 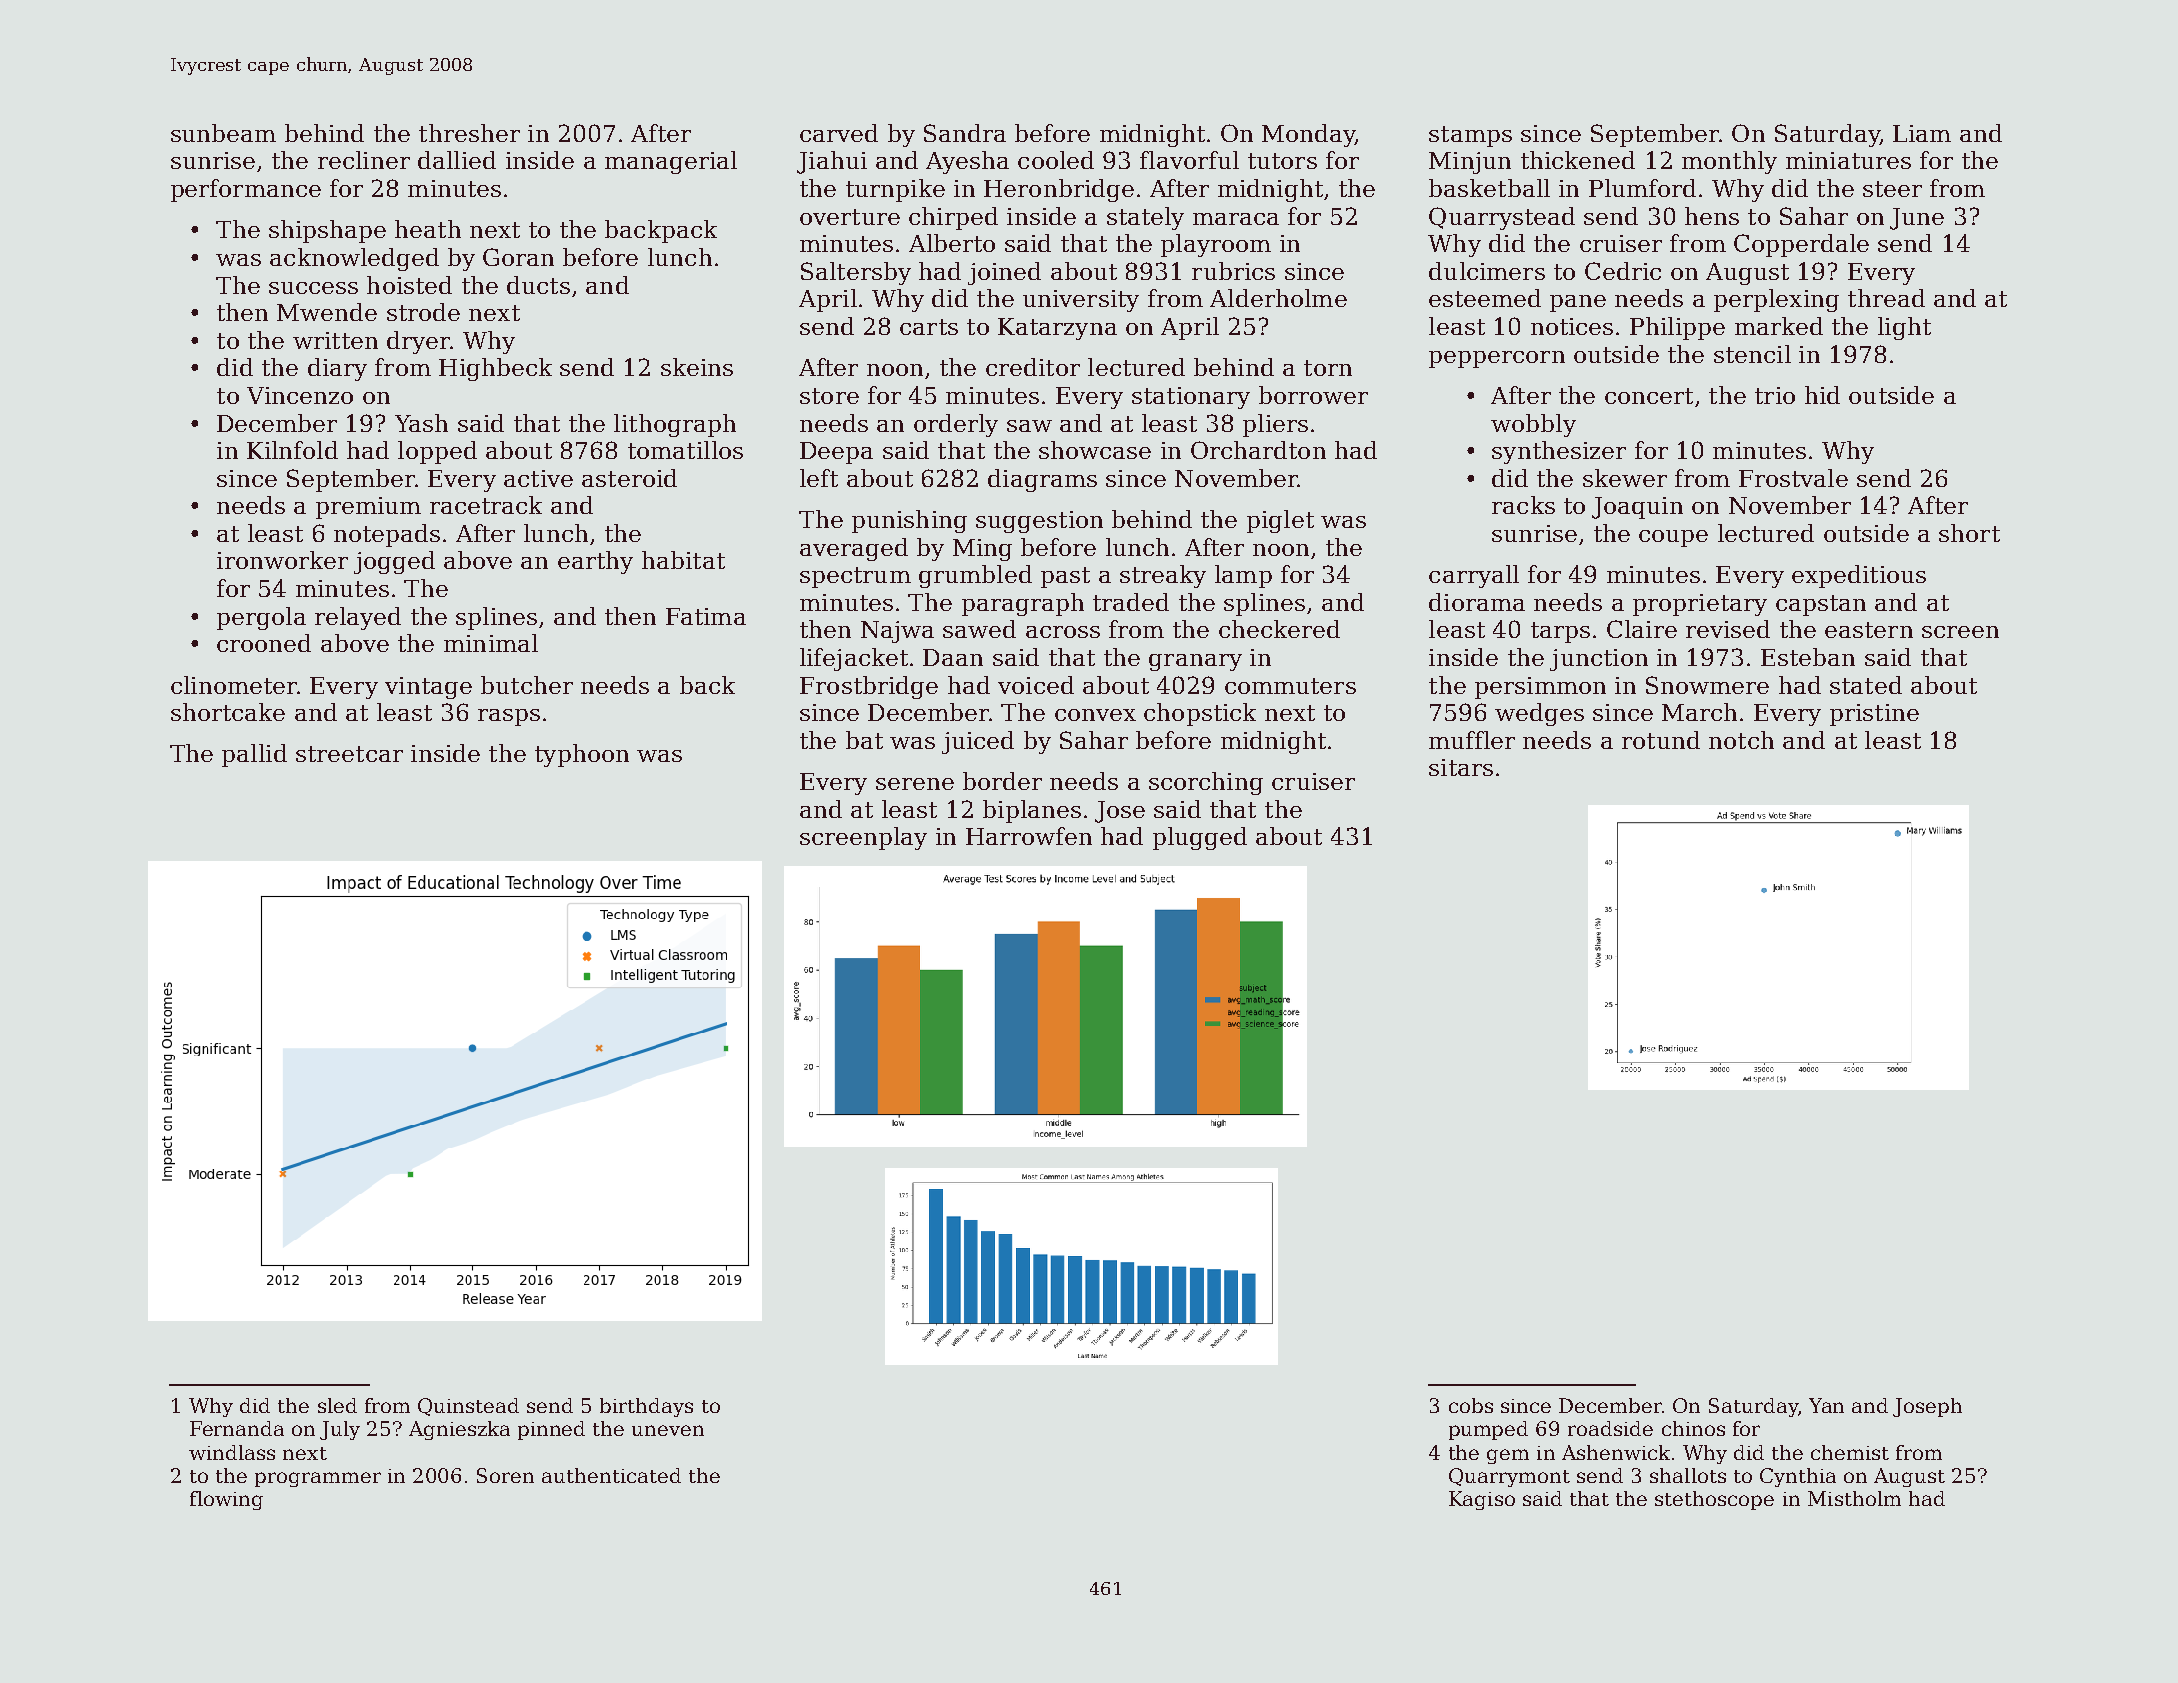 What do you see at coordinates (1637, 508) in the screenshot?
I see `Joaquin` at bounding box center [1637, 508].
